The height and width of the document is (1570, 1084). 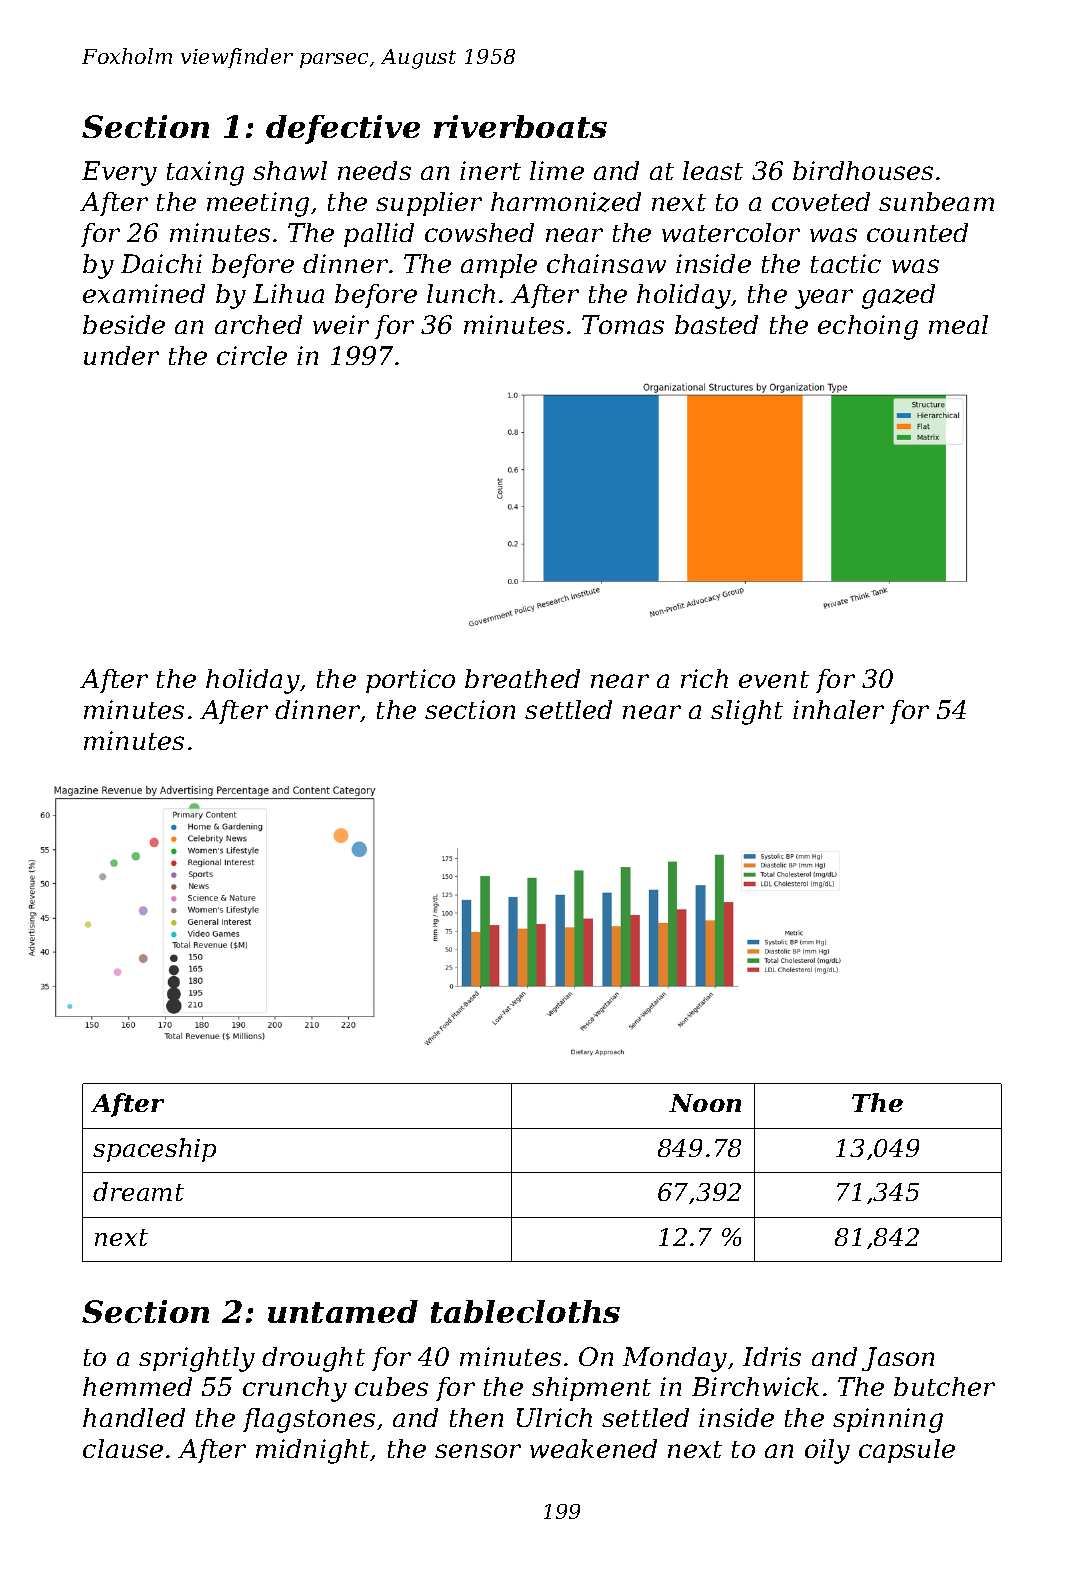 What do you see at coordinates (290, 170) in the document?
I see `shawl` at bounding box center [290, 170].
